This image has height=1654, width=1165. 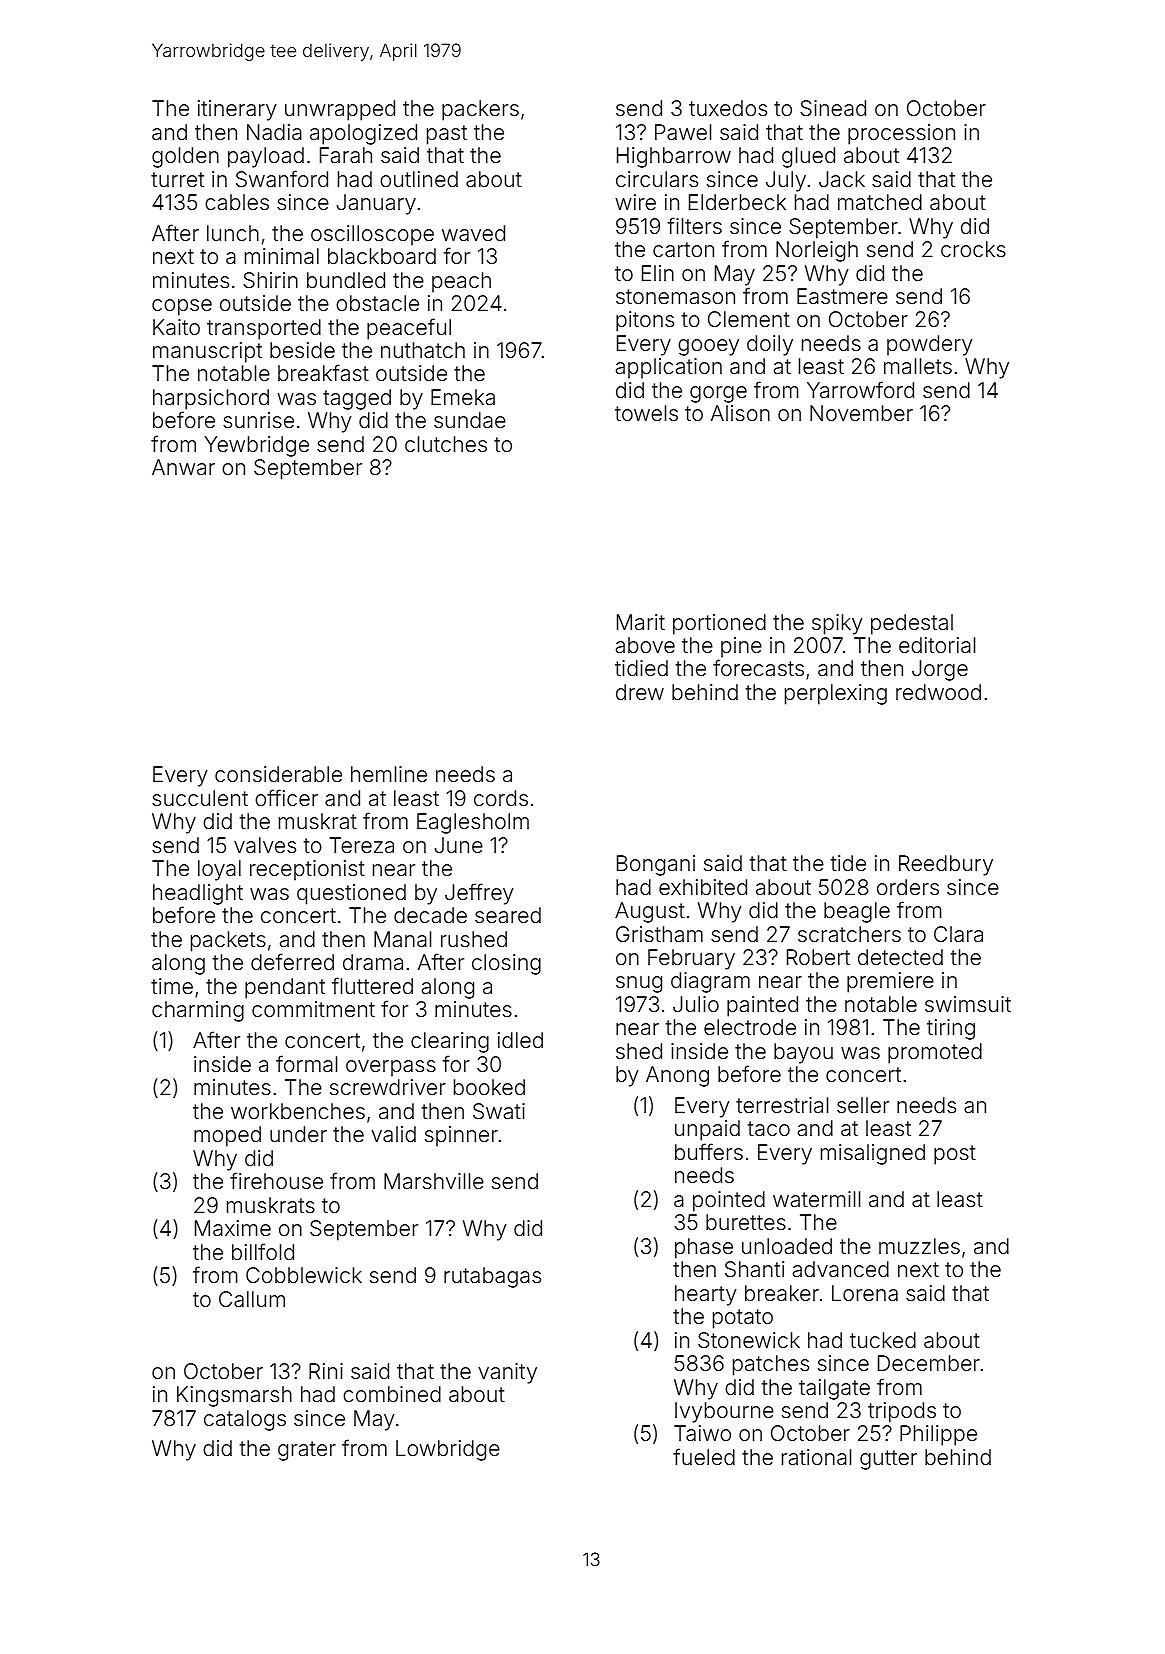 What do you see at coordinates (237, 110) in the image?
I see `itinerary` at bounding box center [237, 110].
